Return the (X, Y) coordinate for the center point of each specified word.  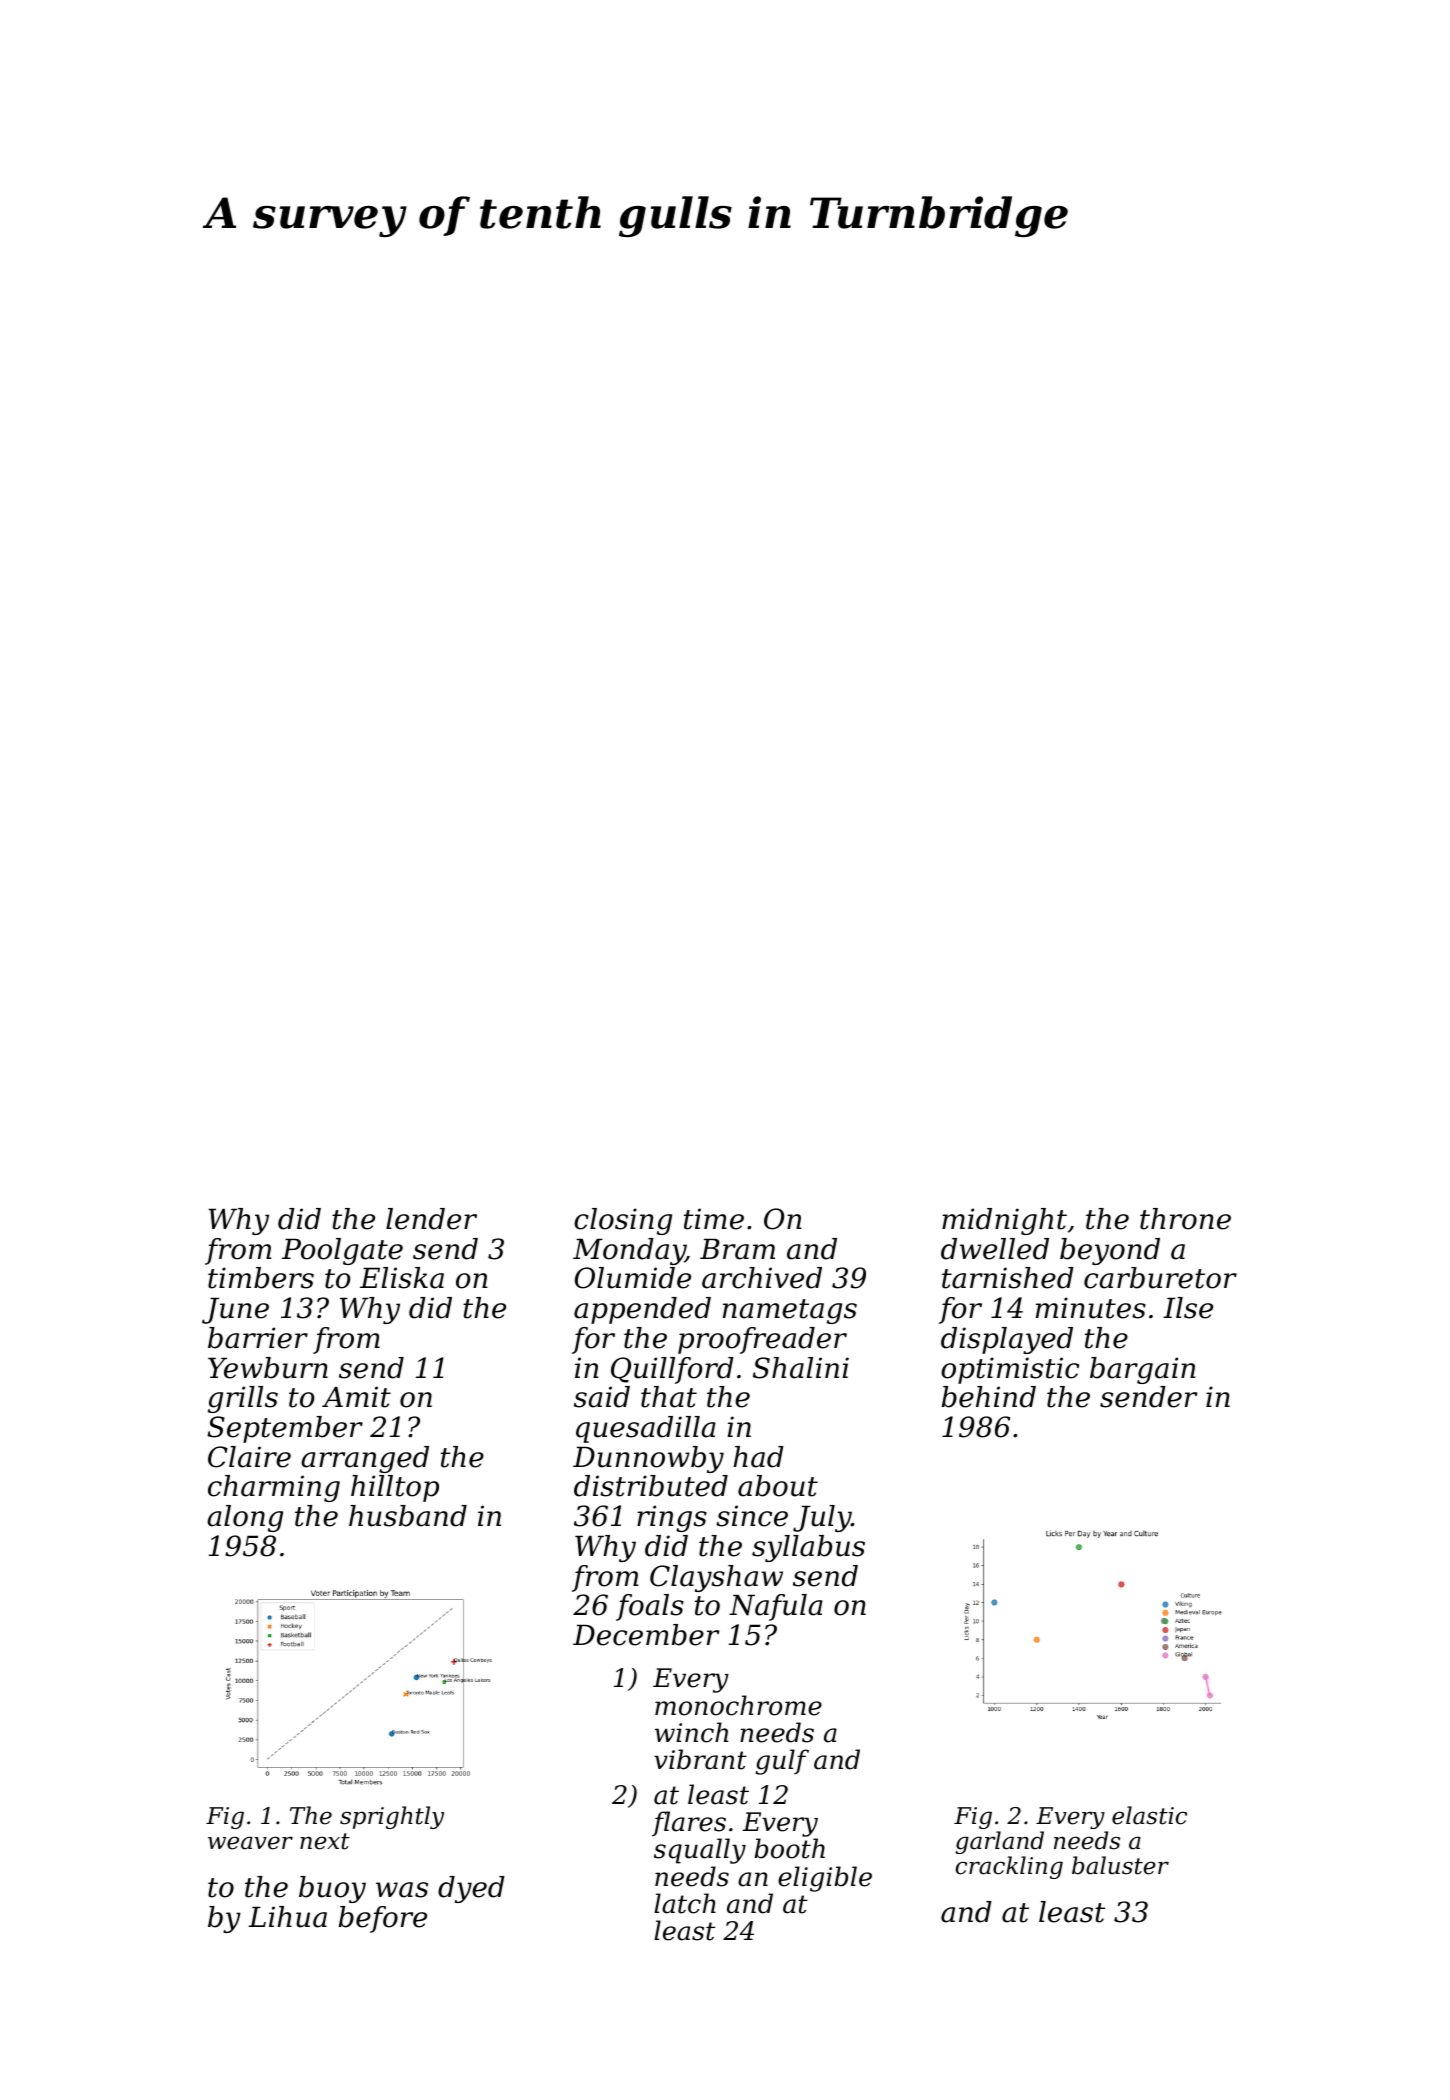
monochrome (738, 1705)
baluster (1120, 1865)
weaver (250, 1843)
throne (1185, 1219)
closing (623, 1221)
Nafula (776, 1607)
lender (431, 1219)
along (245, 1518)
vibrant (700, 1759)
